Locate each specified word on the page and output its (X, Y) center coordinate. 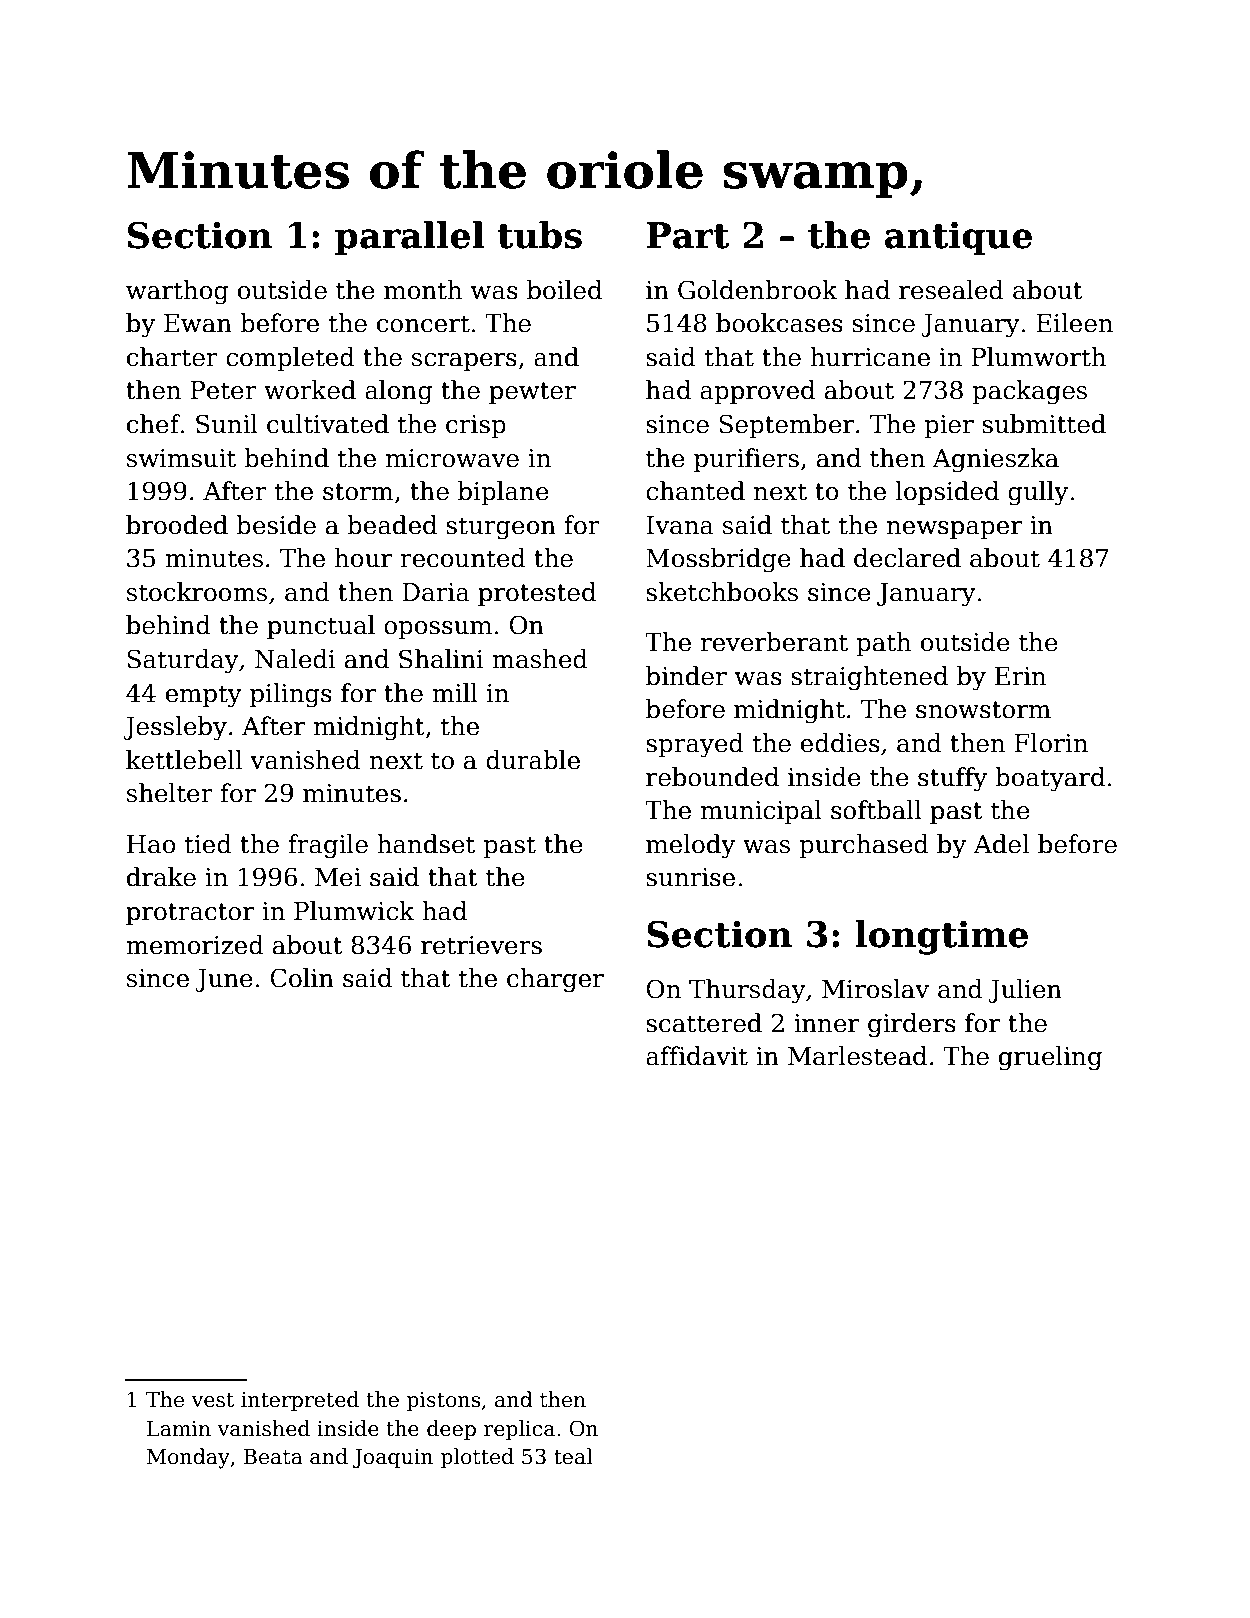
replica (519, 1430)
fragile (328, 846)
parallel (409, 238)
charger (555, 980)
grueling (1050, 1058)
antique (958, 238)
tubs (539, 235)
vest (212, 1400)
